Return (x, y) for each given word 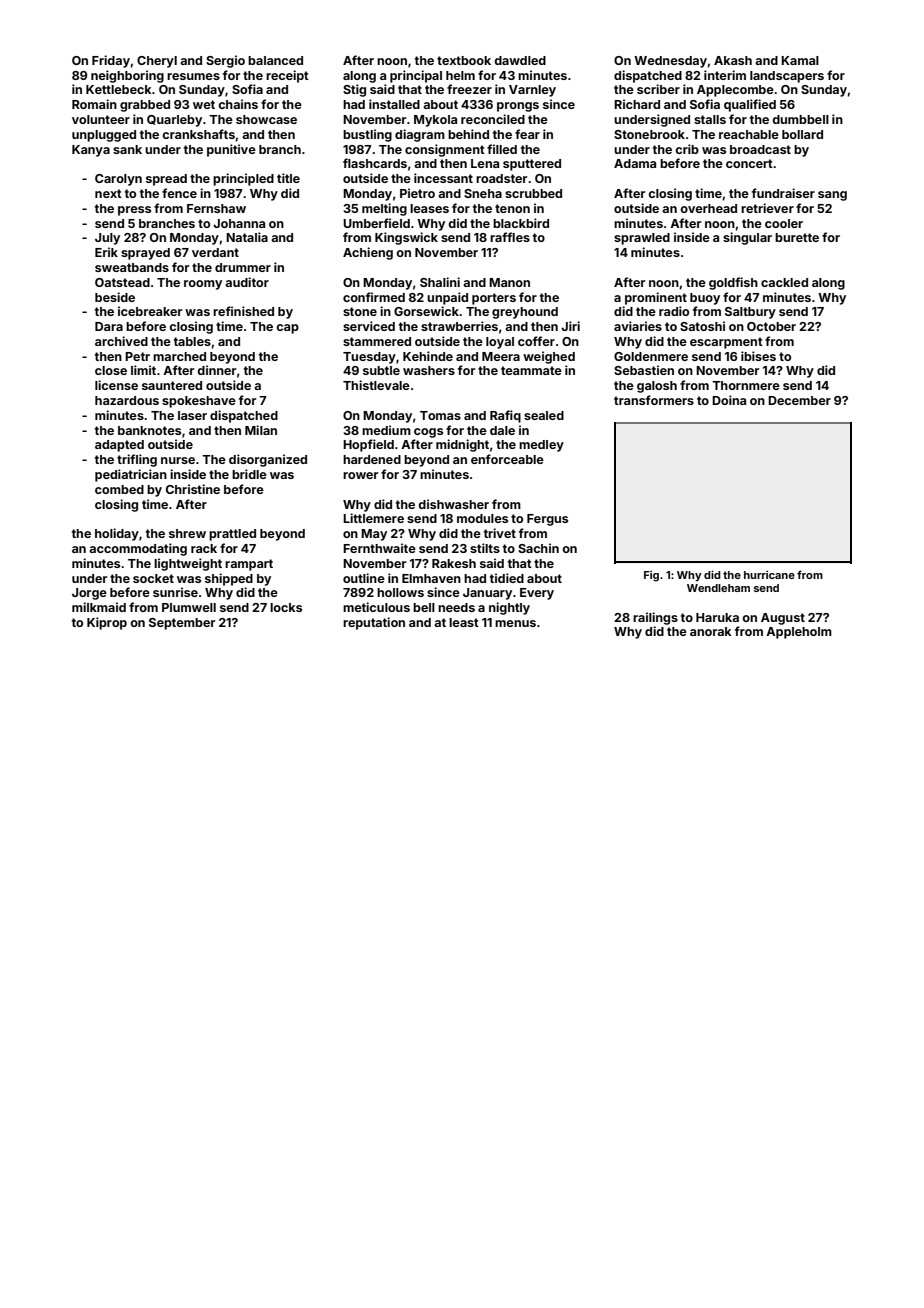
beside (115, 297)
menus (515, 623)
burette (797, 237)
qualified (750, 105)
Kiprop (107, 623)
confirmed (374, 297)
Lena (485, 163)
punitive (231, 150)
